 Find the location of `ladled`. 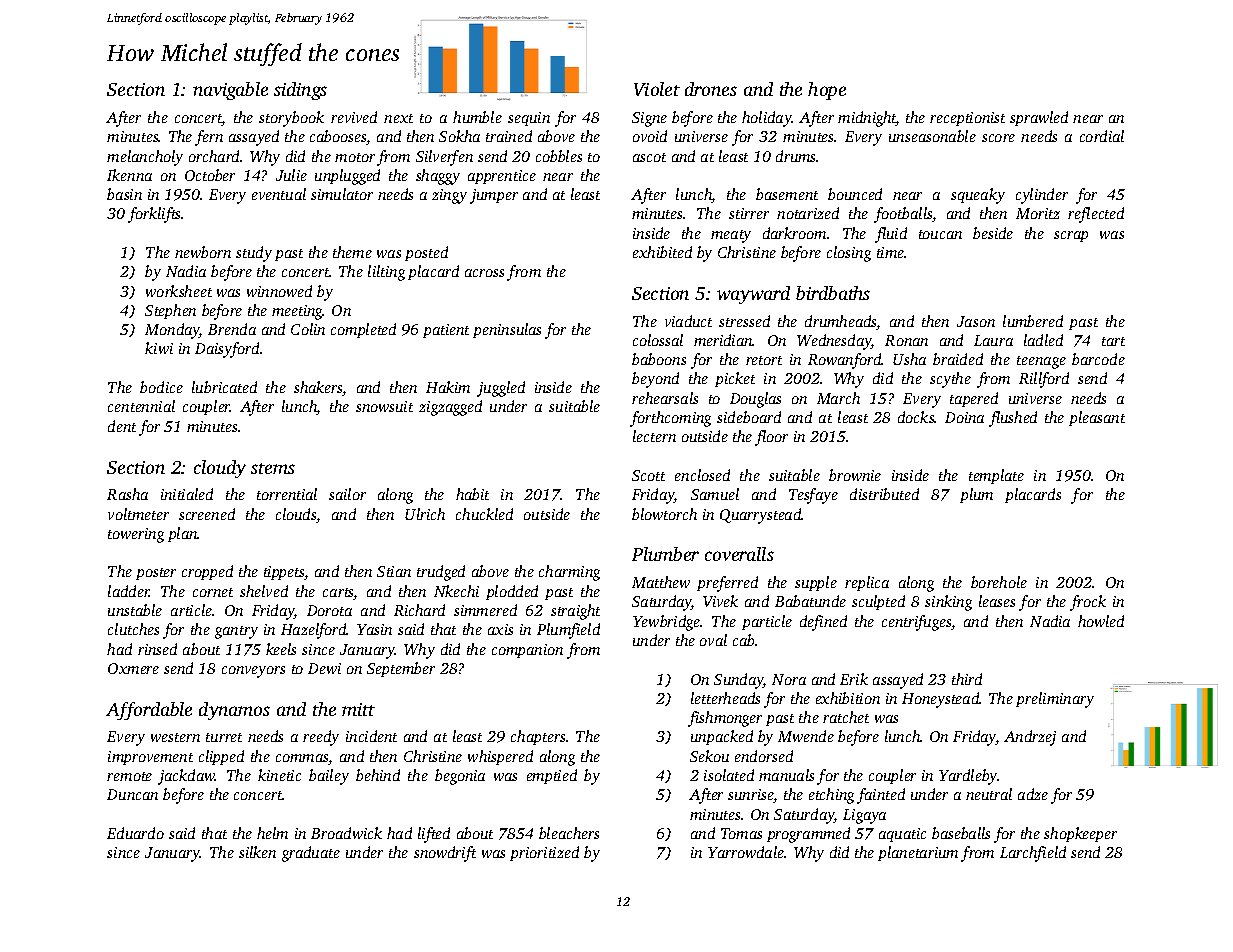

ladled is located at coordinates (1043, 340).
